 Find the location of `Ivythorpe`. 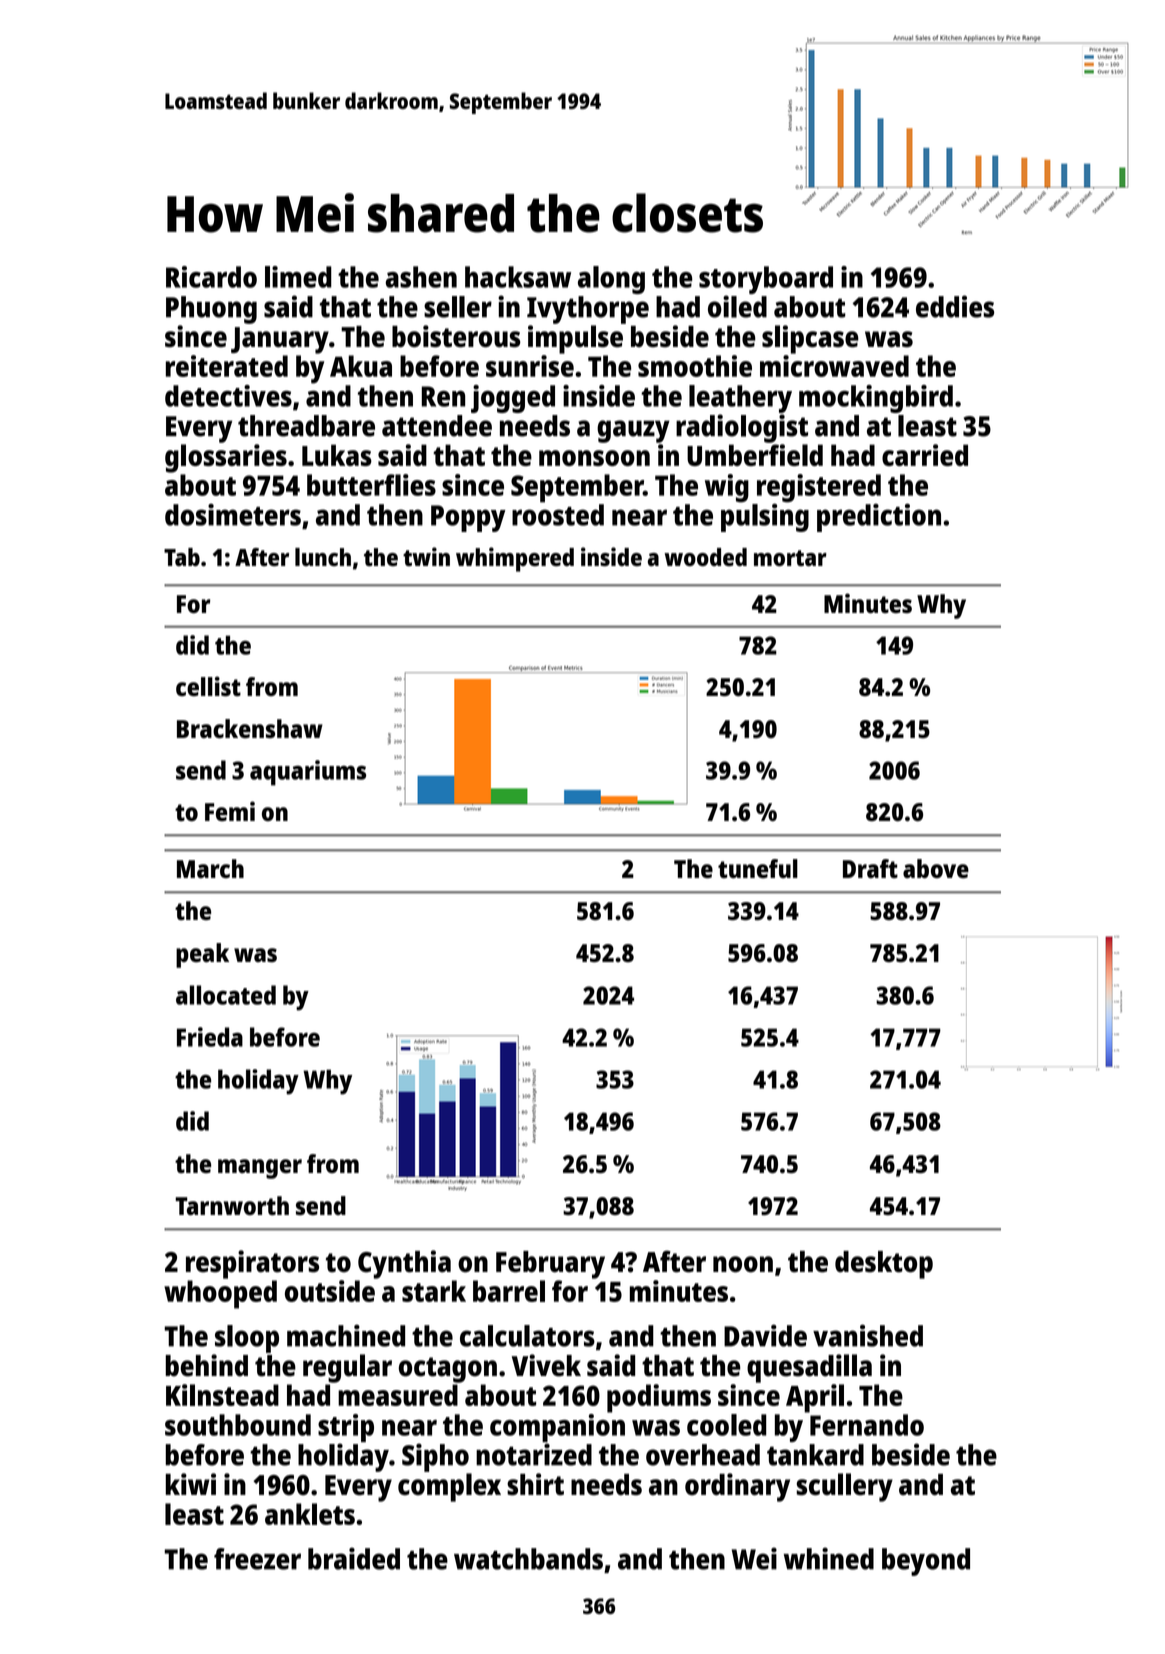

Ivythorpe is located at coordinates (588, 310).
